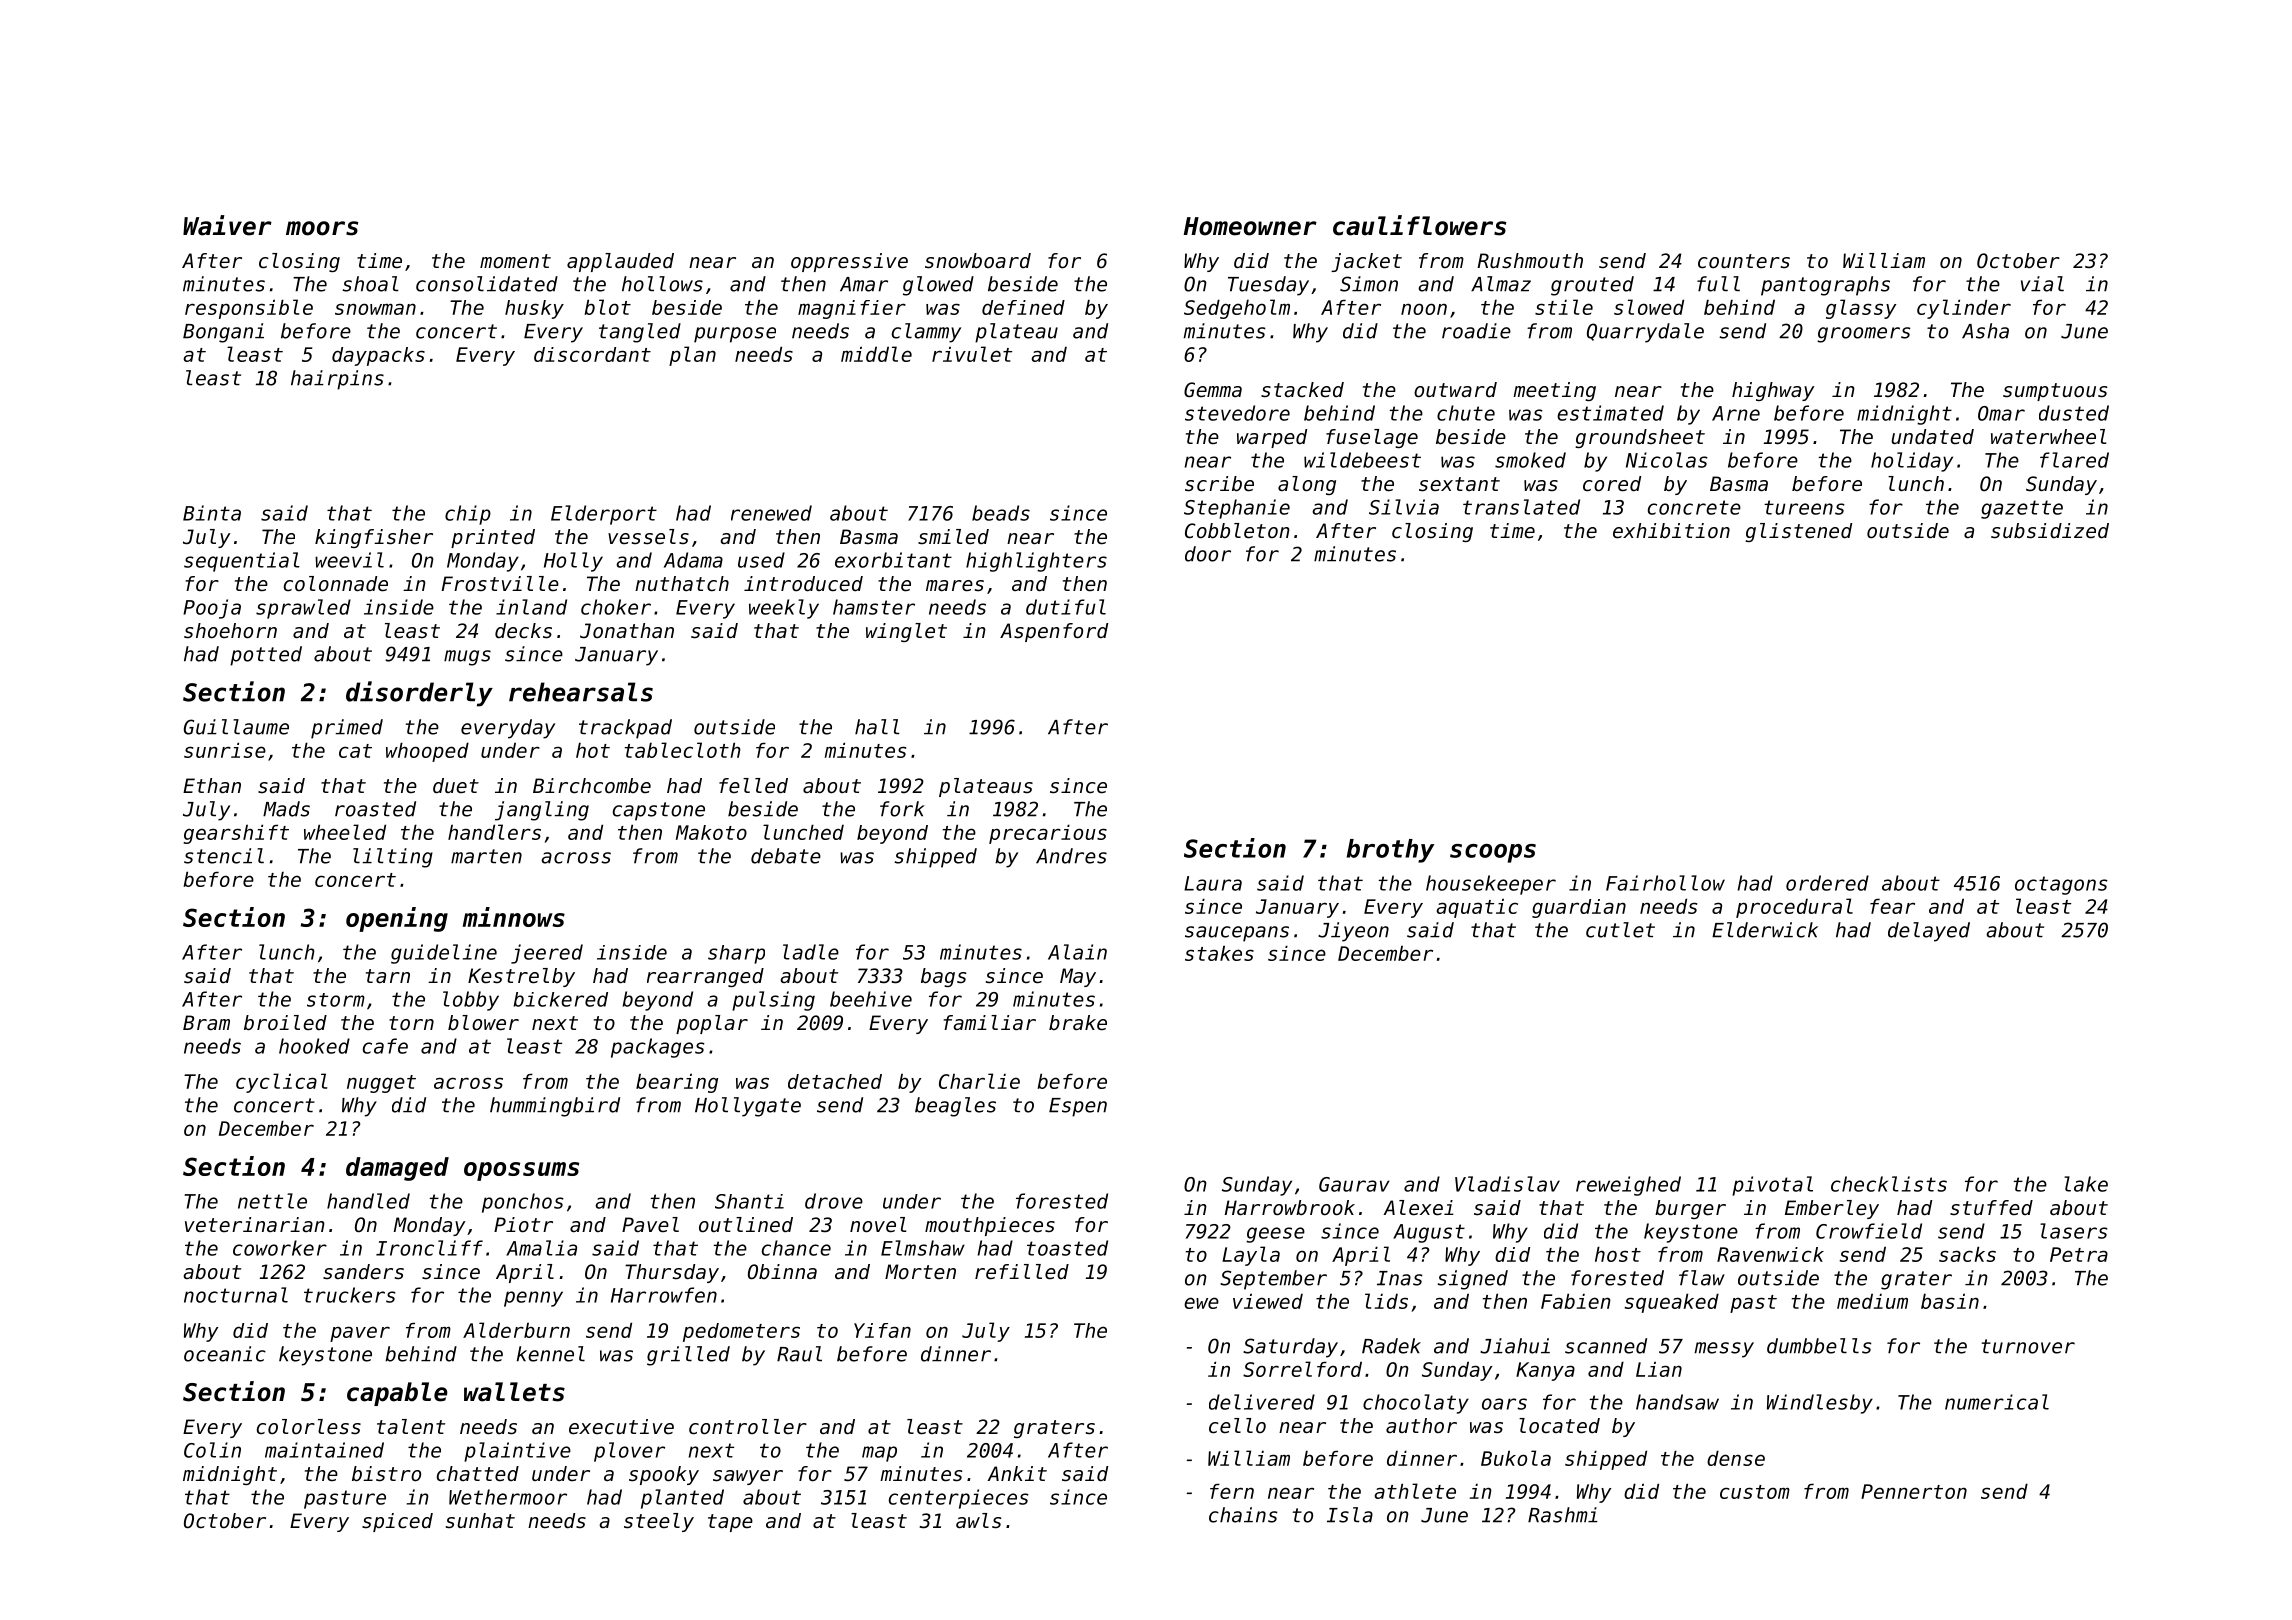 Image resolution: width=2292 pixels, height=1620 pixels. What do you see at coordinates (322, 228) in the screenshot?
I see `moors` at bounding box center [322, 228].
